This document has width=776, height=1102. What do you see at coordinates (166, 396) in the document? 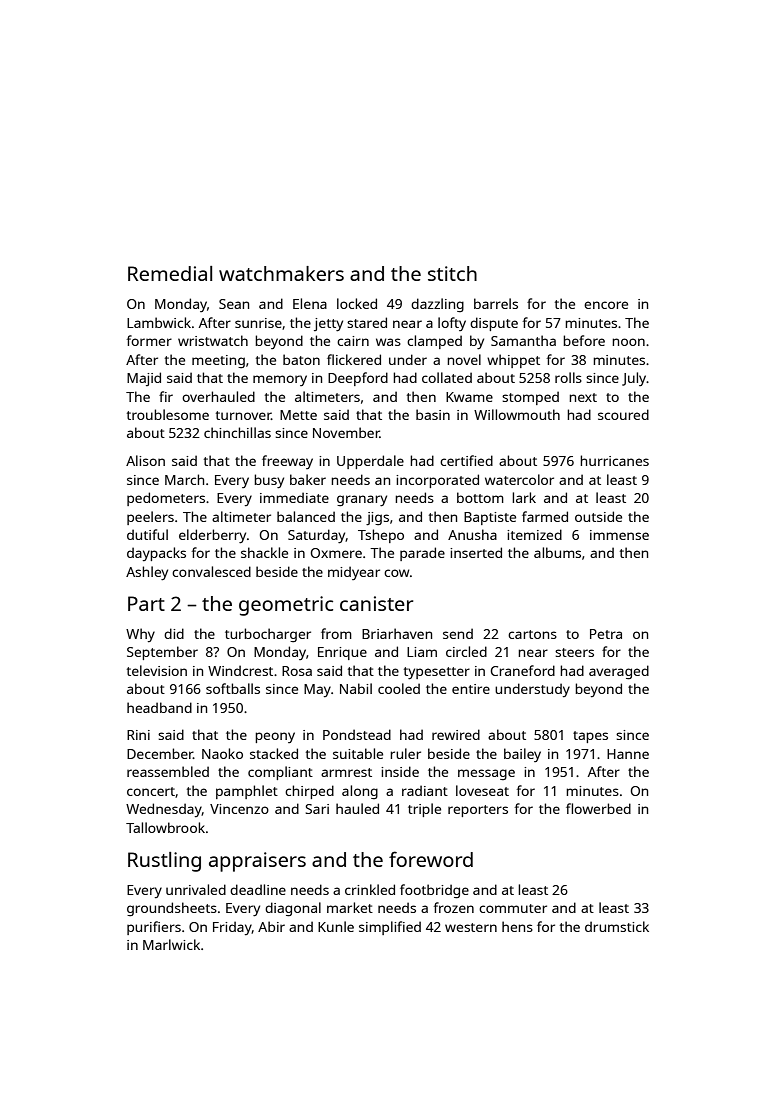
I see `fir` at bounding box center [166, 396].
